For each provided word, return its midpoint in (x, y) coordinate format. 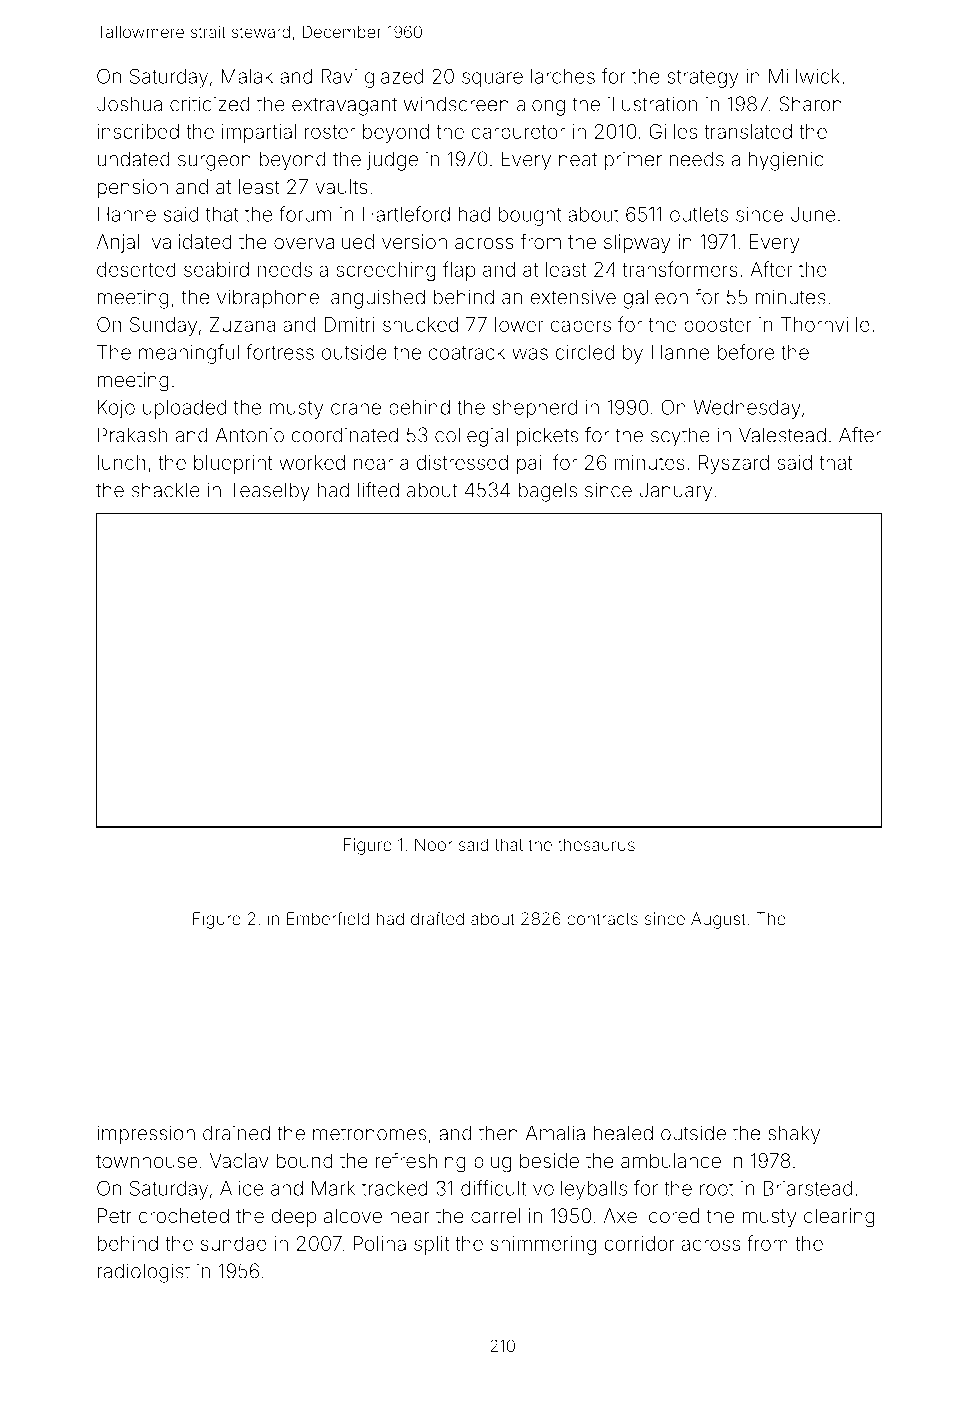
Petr (115, 1215)
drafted (437, 918)
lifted (378, 490)
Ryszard (734, 464)
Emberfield (328, 918)
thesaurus (596, 844)
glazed (394, 78)
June (813, 214)
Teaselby (269, 492)
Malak (247, 76)
